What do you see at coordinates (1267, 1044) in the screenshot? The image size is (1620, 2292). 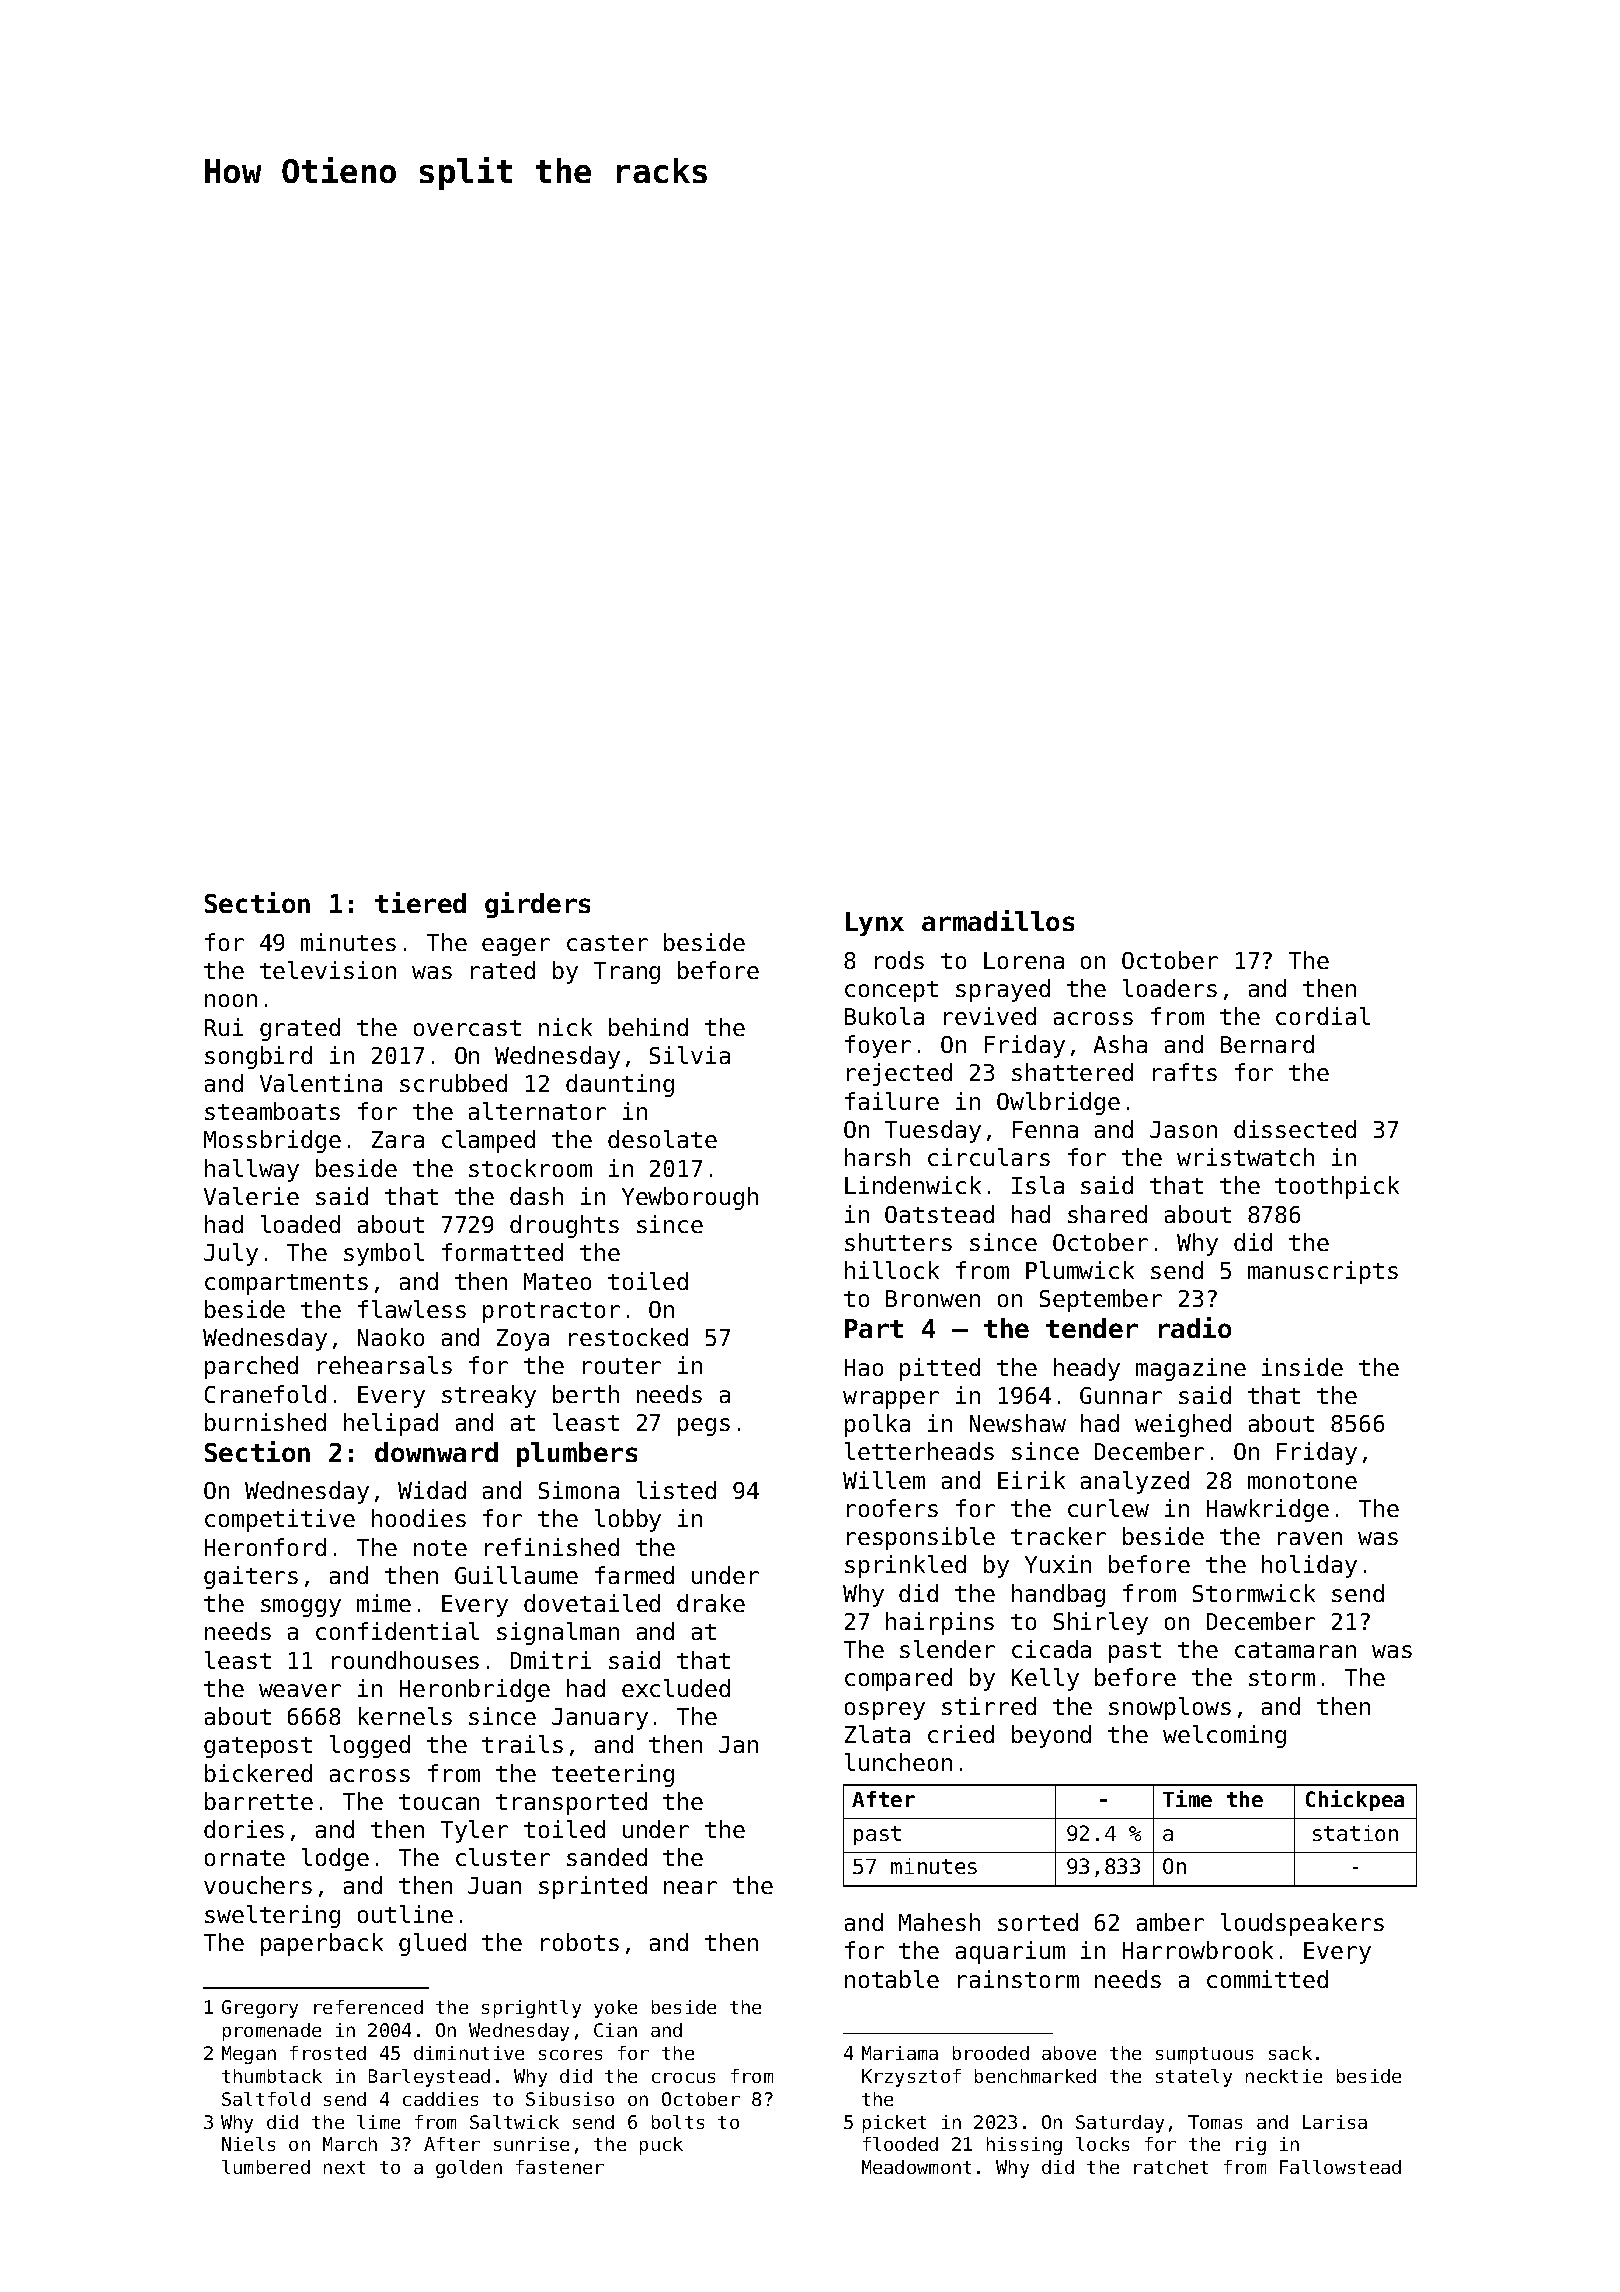 I see `Bernard` at bounding box center [1267, 1044].
